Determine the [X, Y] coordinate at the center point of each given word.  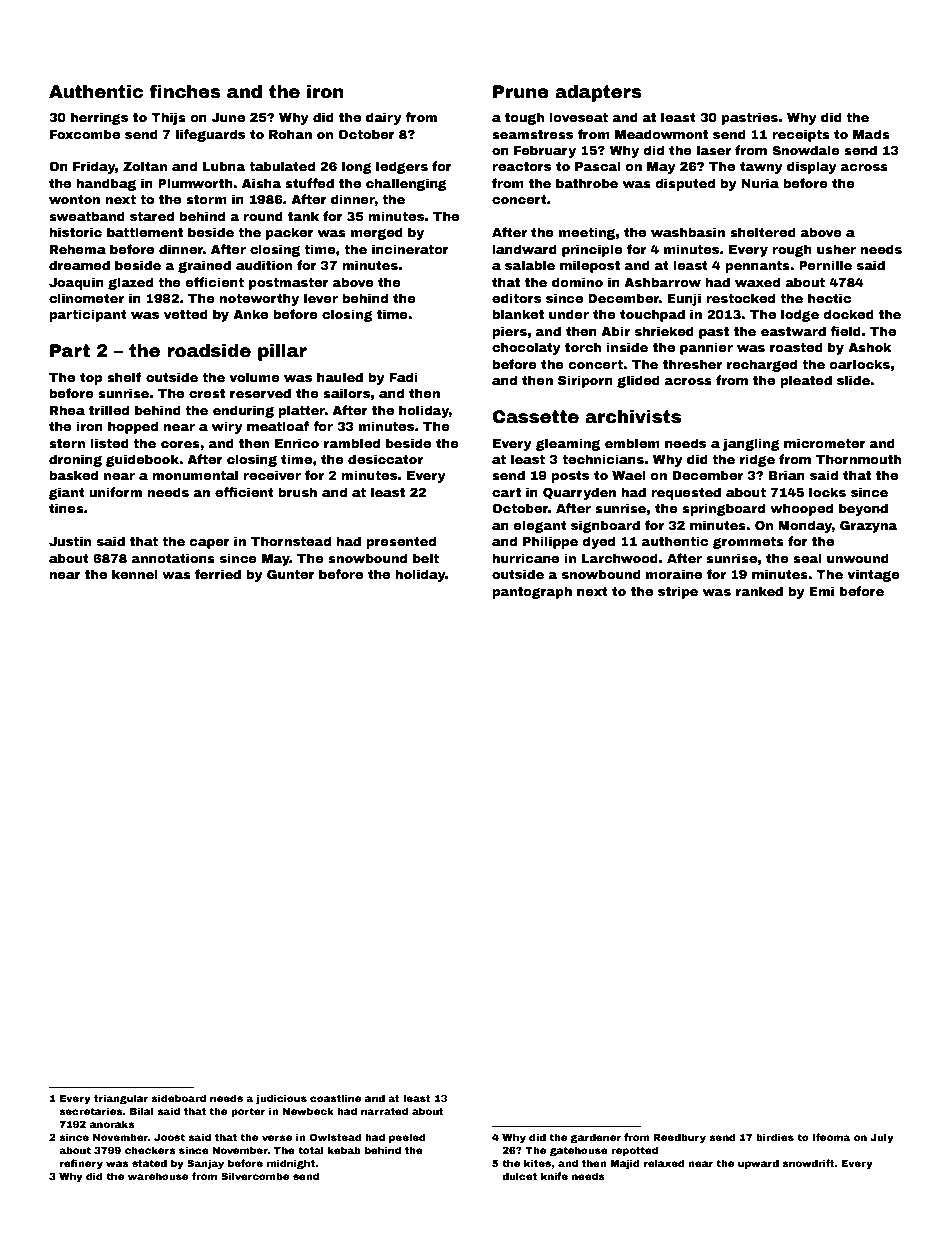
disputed [685, 184]
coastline [335, 1098]
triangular [121, 1099]
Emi [821, 591]
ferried [218, 574]
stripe [678, 592]
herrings [99, 118]
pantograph [532, 592]
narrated [384, 1111]
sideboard [178, 1098]
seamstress [532, 134]
